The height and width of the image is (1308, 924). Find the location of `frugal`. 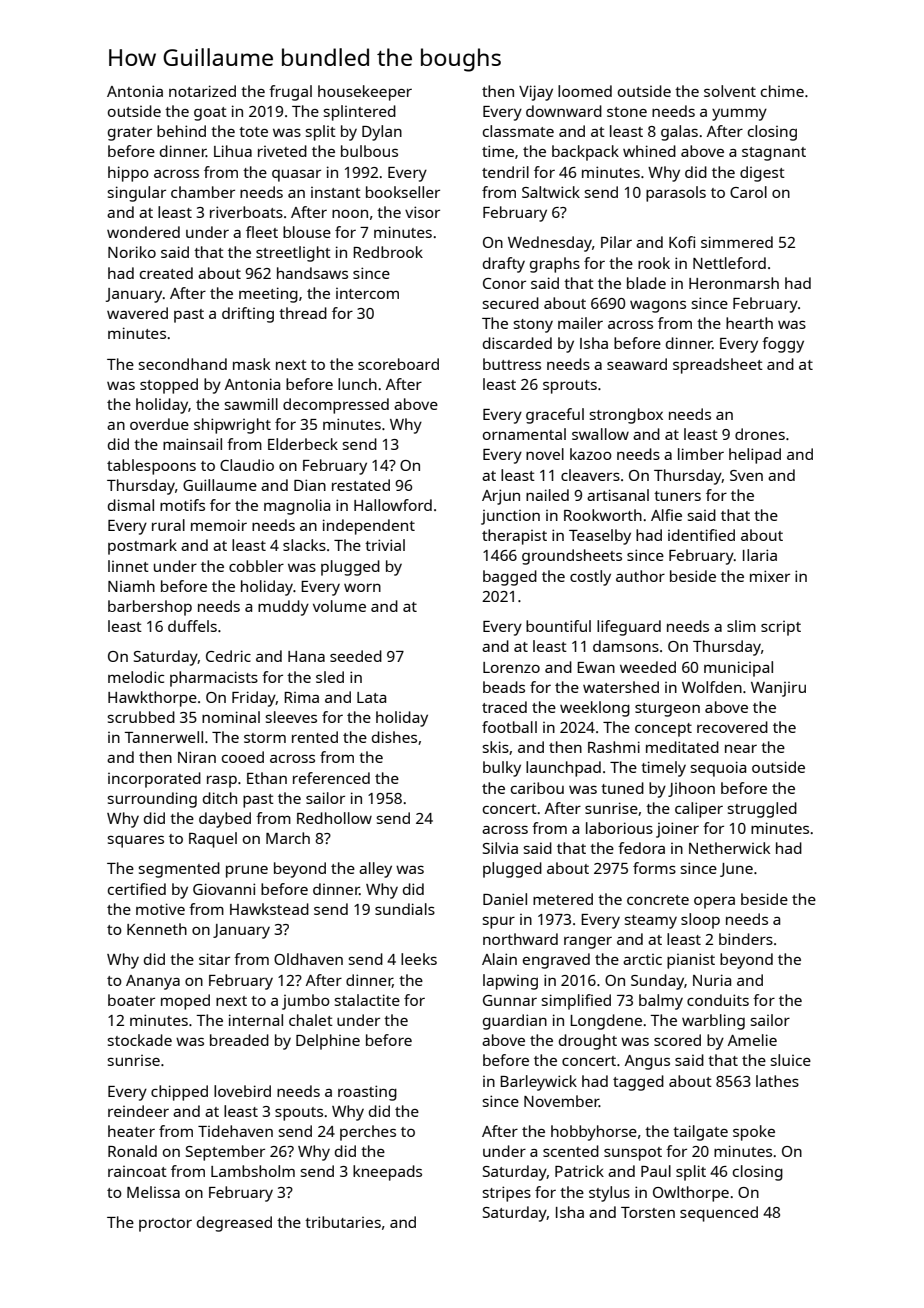

frugal is located at coordinates (290, 93).
